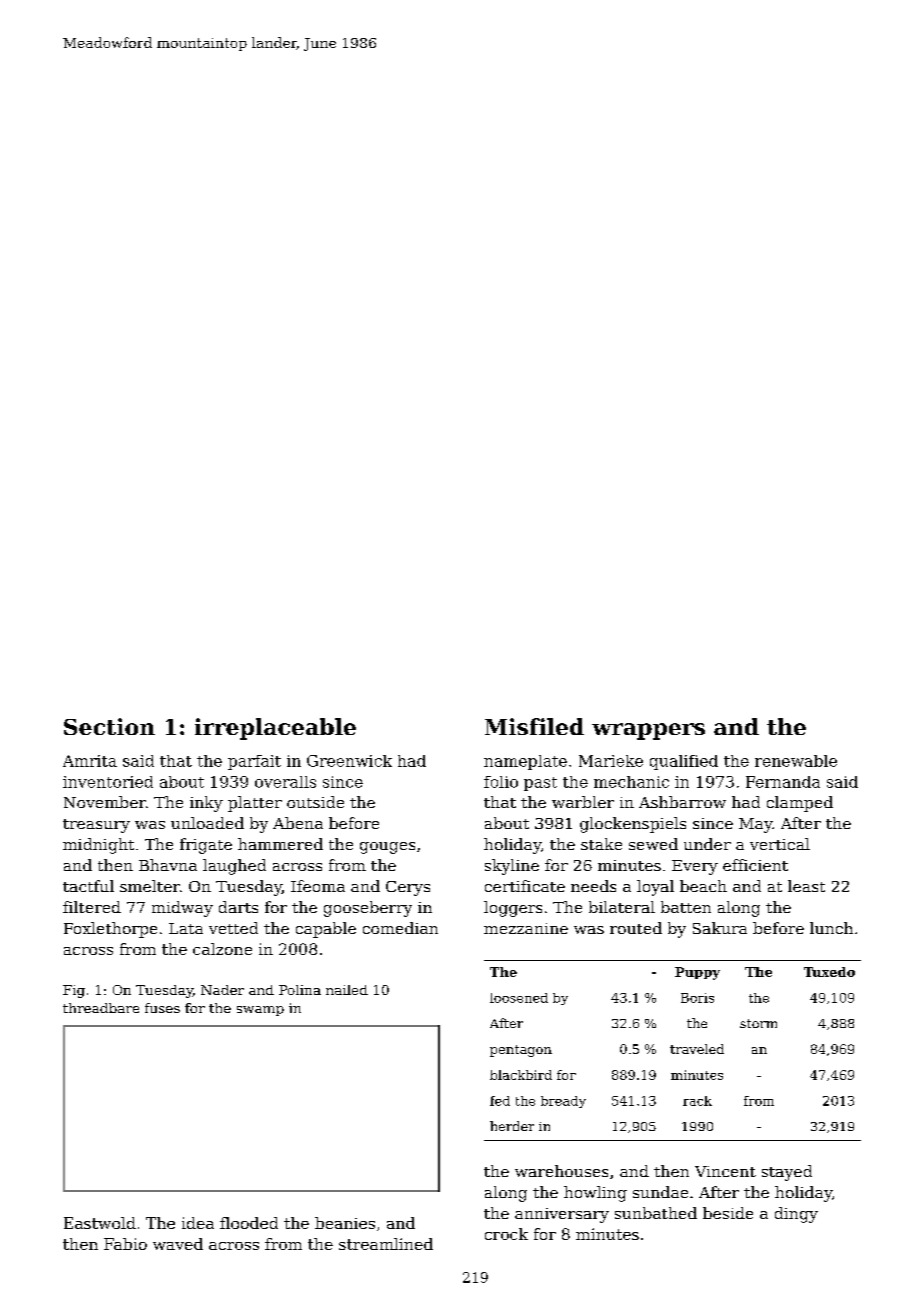  What do you see at coordinates (88, 886) in the screenshot?
I see `tactful` at bounding box center [88, 886].
